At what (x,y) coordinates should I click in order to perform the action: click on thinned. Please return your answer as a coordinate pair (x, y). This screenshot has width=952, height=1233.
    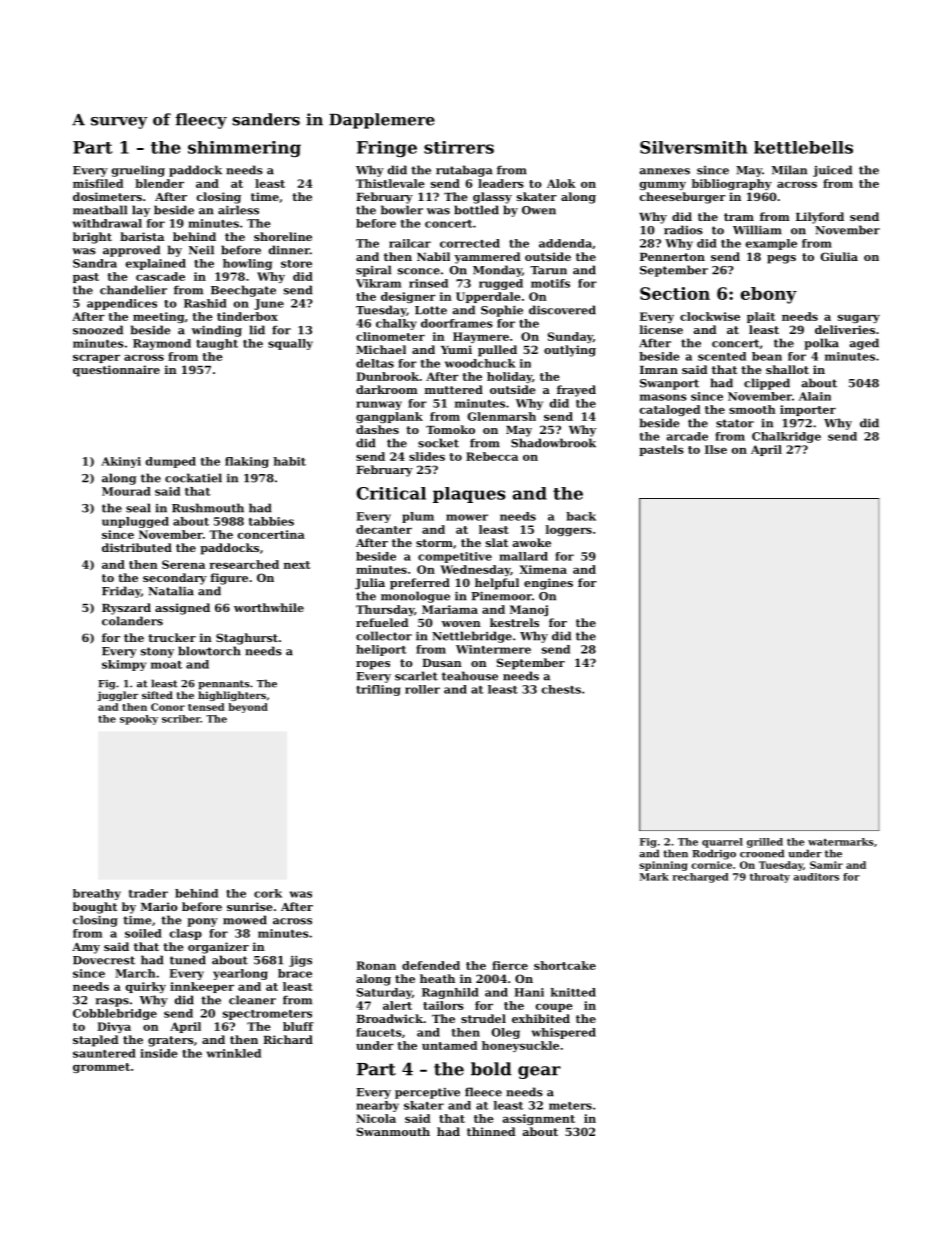
    Looking at the image, I should click on (491, 1131).
